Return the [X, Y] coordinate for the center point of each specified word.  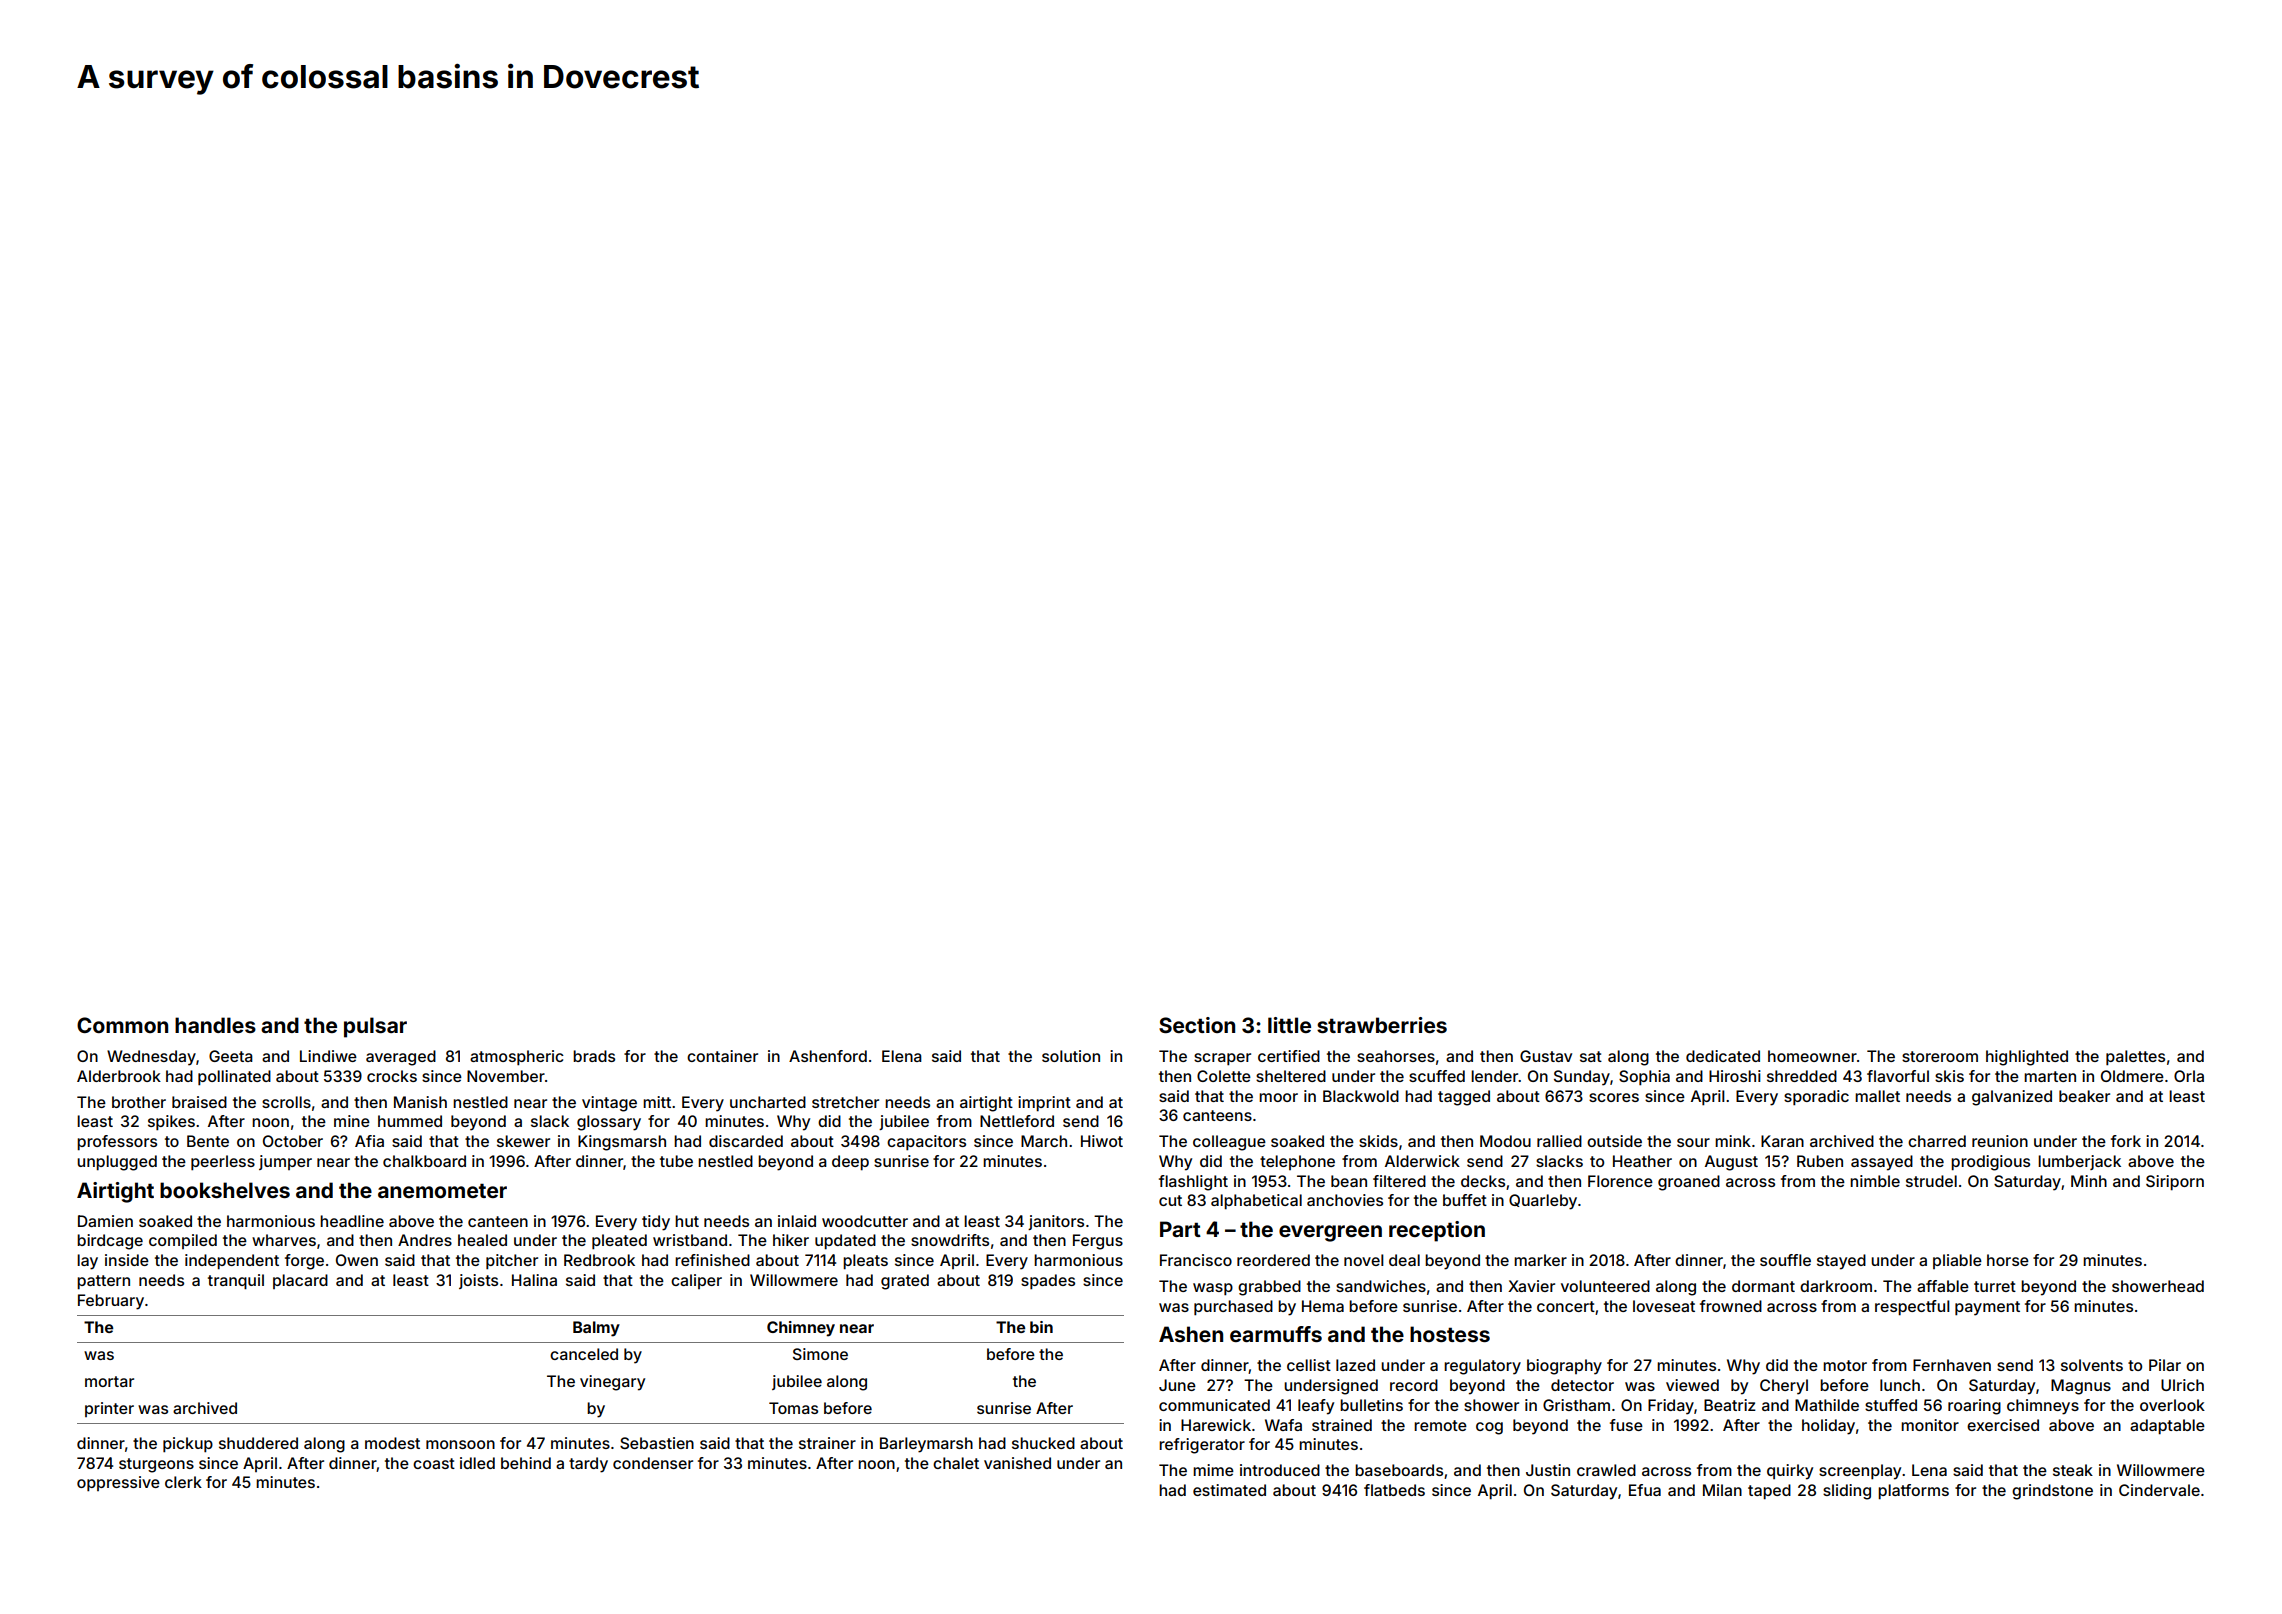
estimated [1229, 1490]
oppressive [118, 1484]
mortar [109, 1381]
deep [850, 1163]
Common [122, 1025]
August [1731, 1163]
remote [1440, 1425]
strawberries [1382, 1025]
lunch [1900, 1385]
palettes [2135, 1058]
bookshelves [225, 1190]
